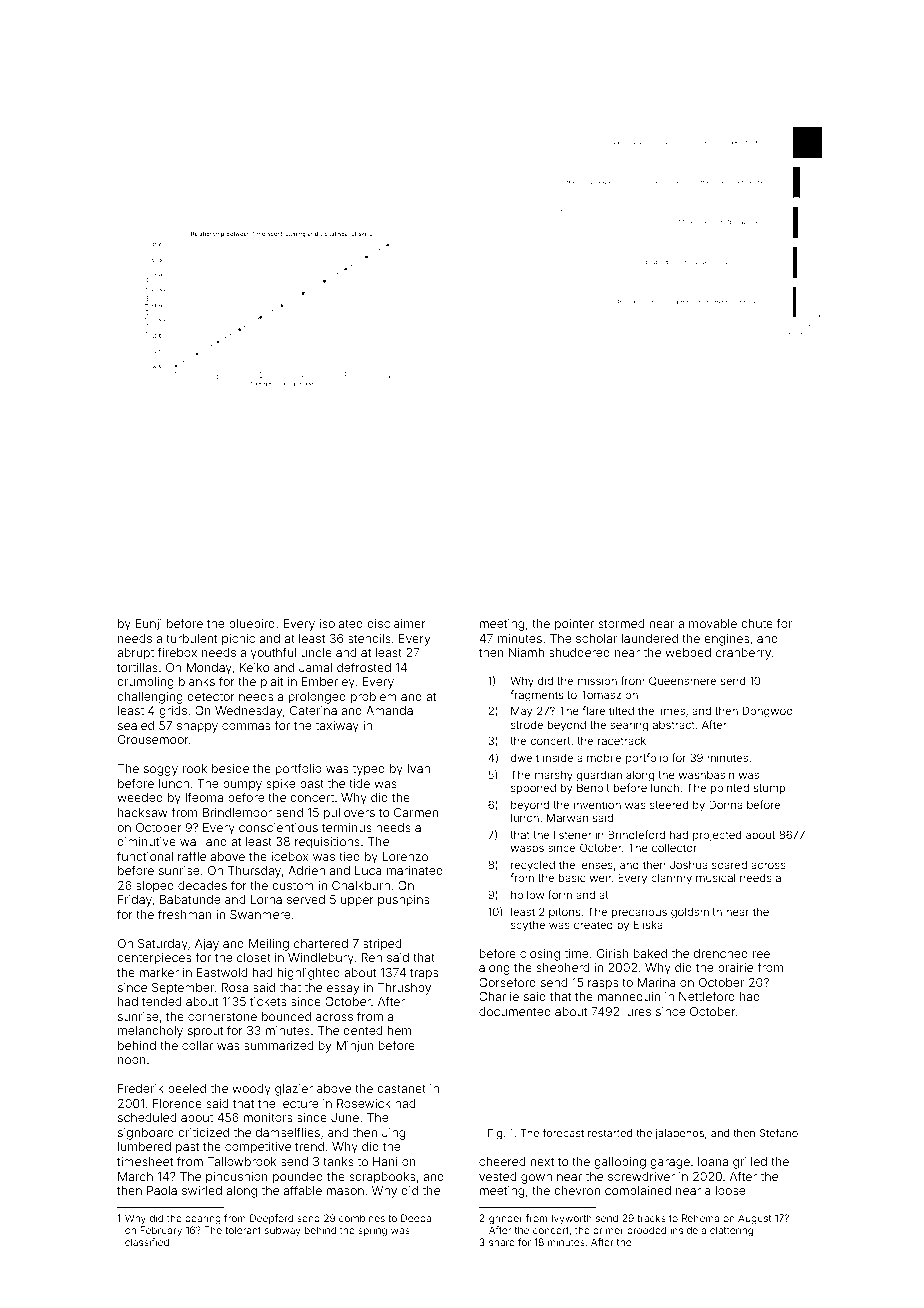 This screenshot has height=1308, width=924. What do you see at coordinates (403, 901) in the screenshot?
I see `pushpins` at bounding box center [403, 901].
